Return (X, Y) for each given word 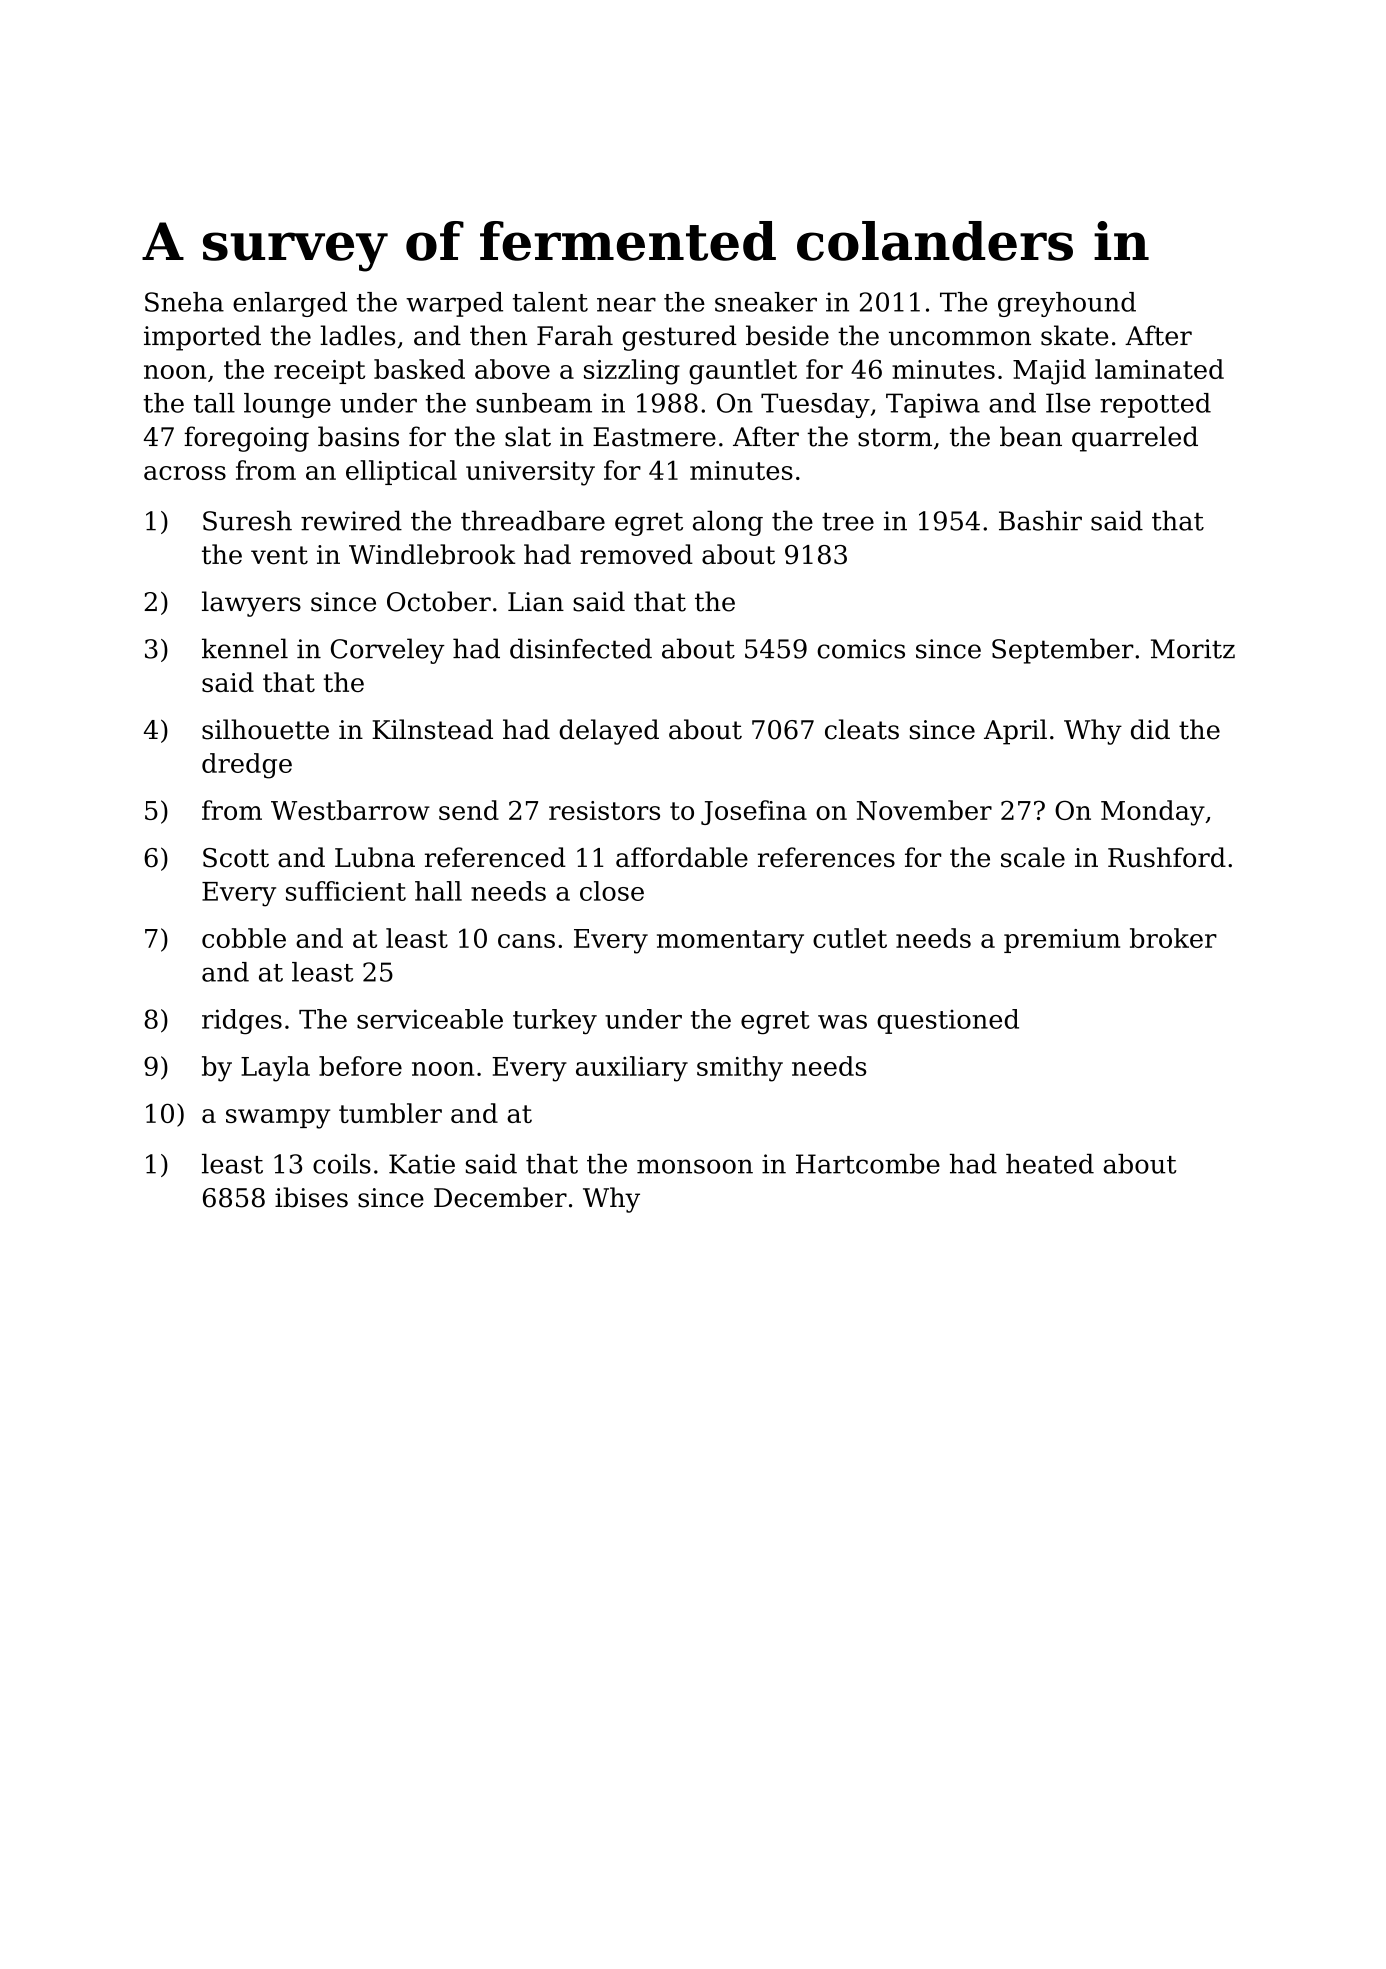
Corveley (388, 651)
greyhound (1067, 304)
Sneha (184, 302)
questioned (948, 1021)
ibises (311, 1197)
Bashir (1040, 520)
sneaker (766, 302)
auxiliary (632, 1069)
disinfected (581, 648)
